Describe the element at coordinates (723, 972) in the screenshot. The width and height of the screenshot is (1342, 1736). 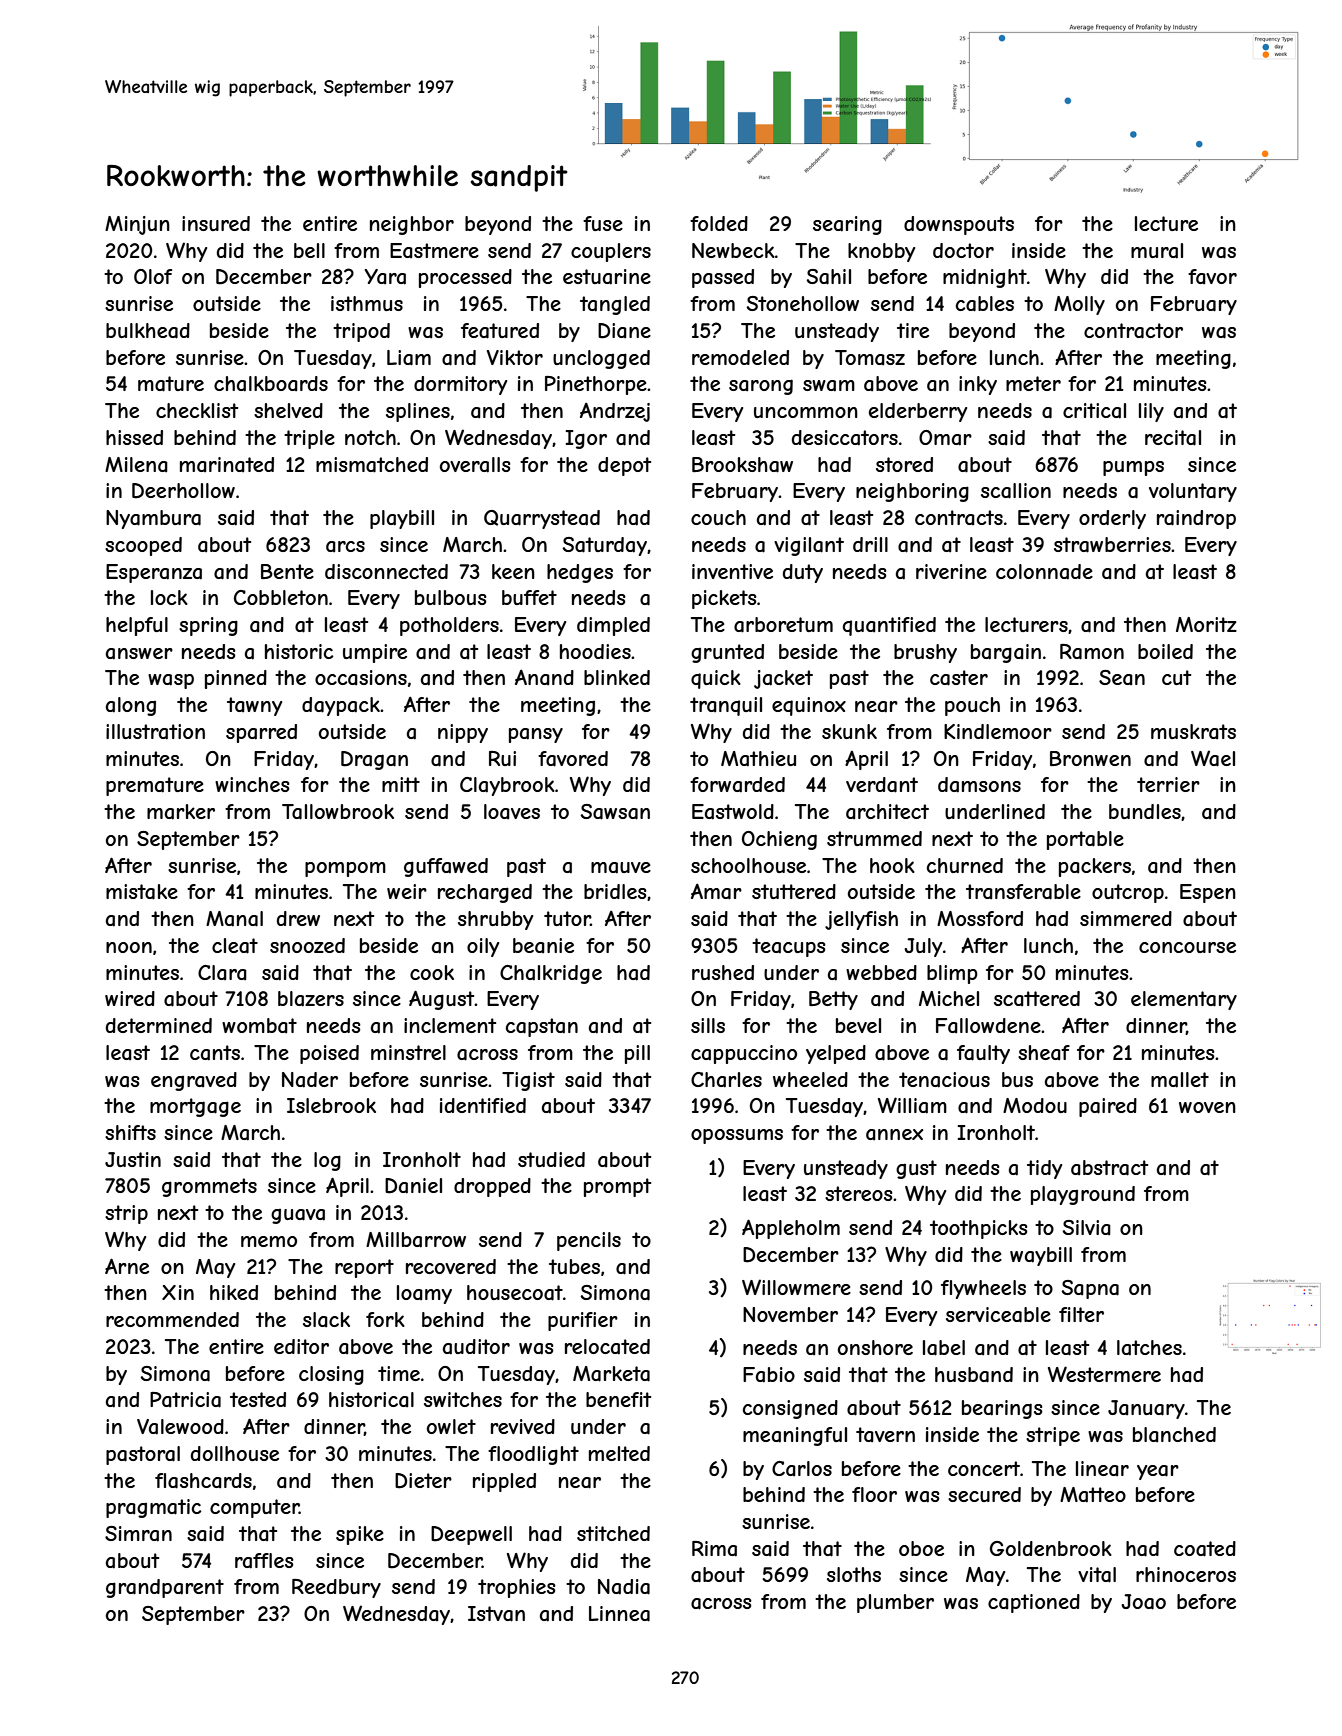
I see `rushed` at that location.
